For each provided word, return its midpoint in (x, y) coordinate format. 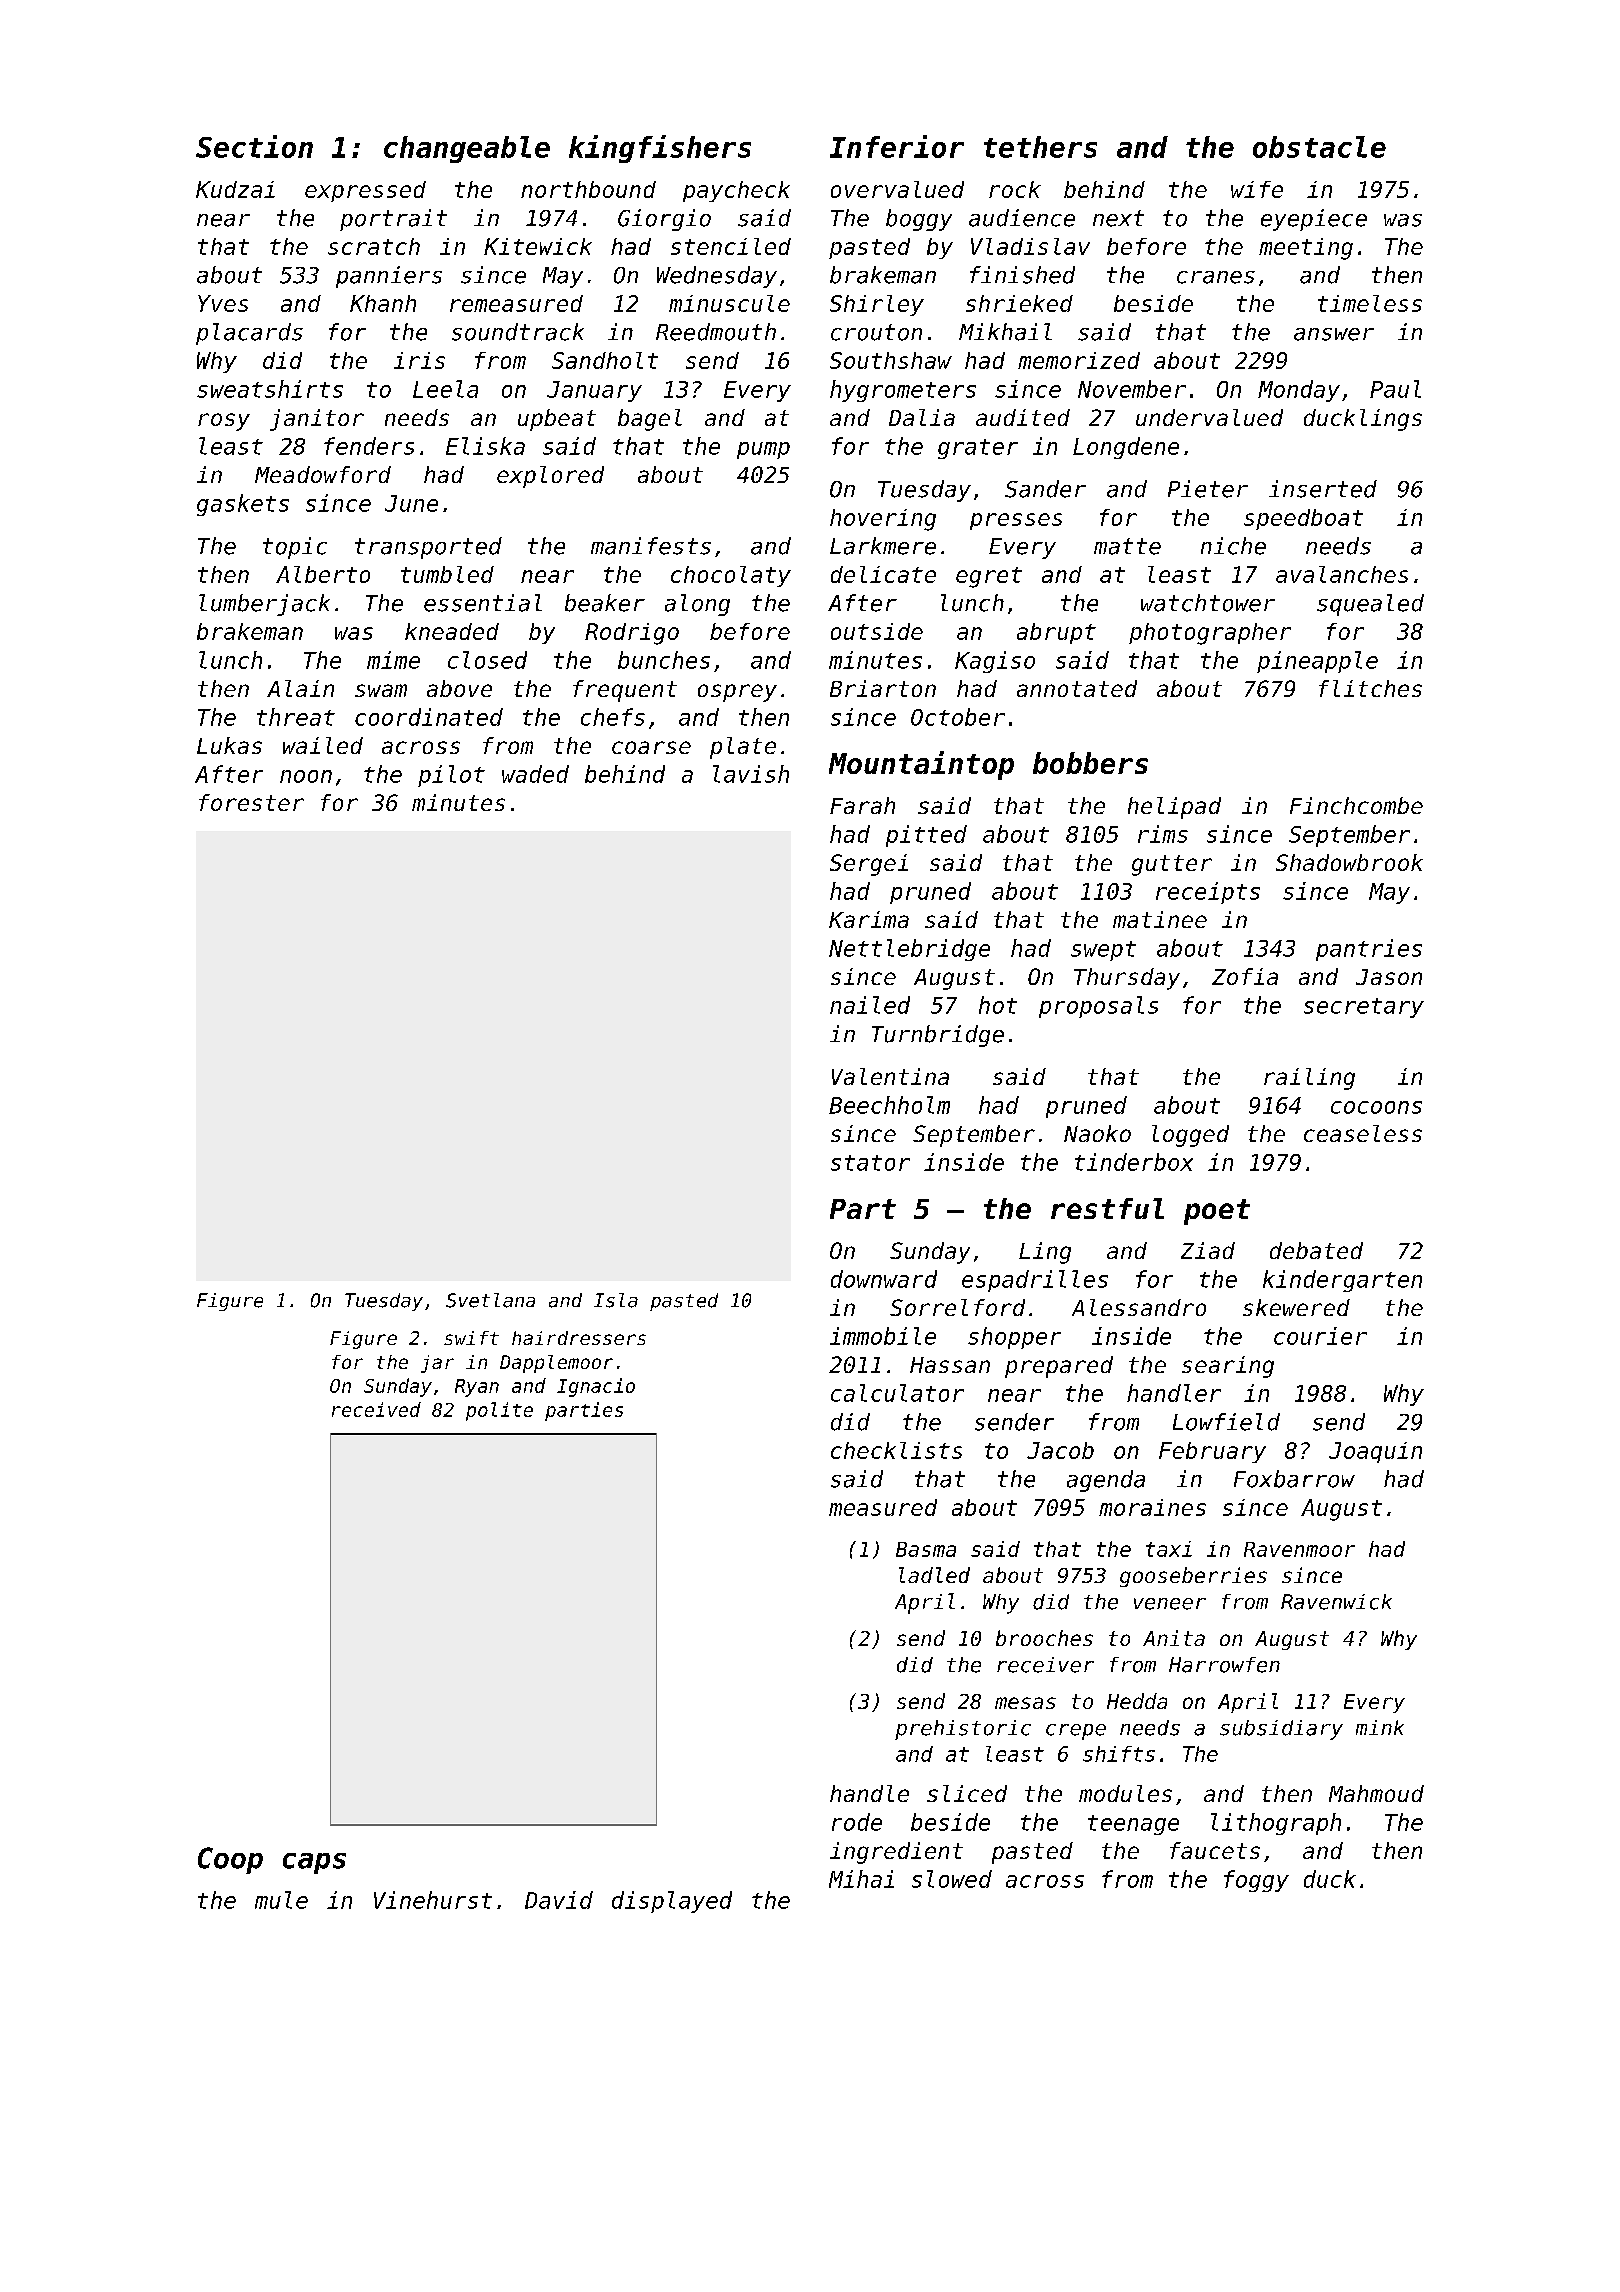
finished (1022, 275)
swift (471, 1338)
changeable (467, 149)
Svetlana (490, 1300)
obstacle (1319, 147)
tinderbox (1134, 1162)
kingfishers (660, 149)
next (1118, 218)
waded (535, 774)
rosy (224, 422)
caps (314, 1863)
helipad (1174, 808)
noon (306, 776)
